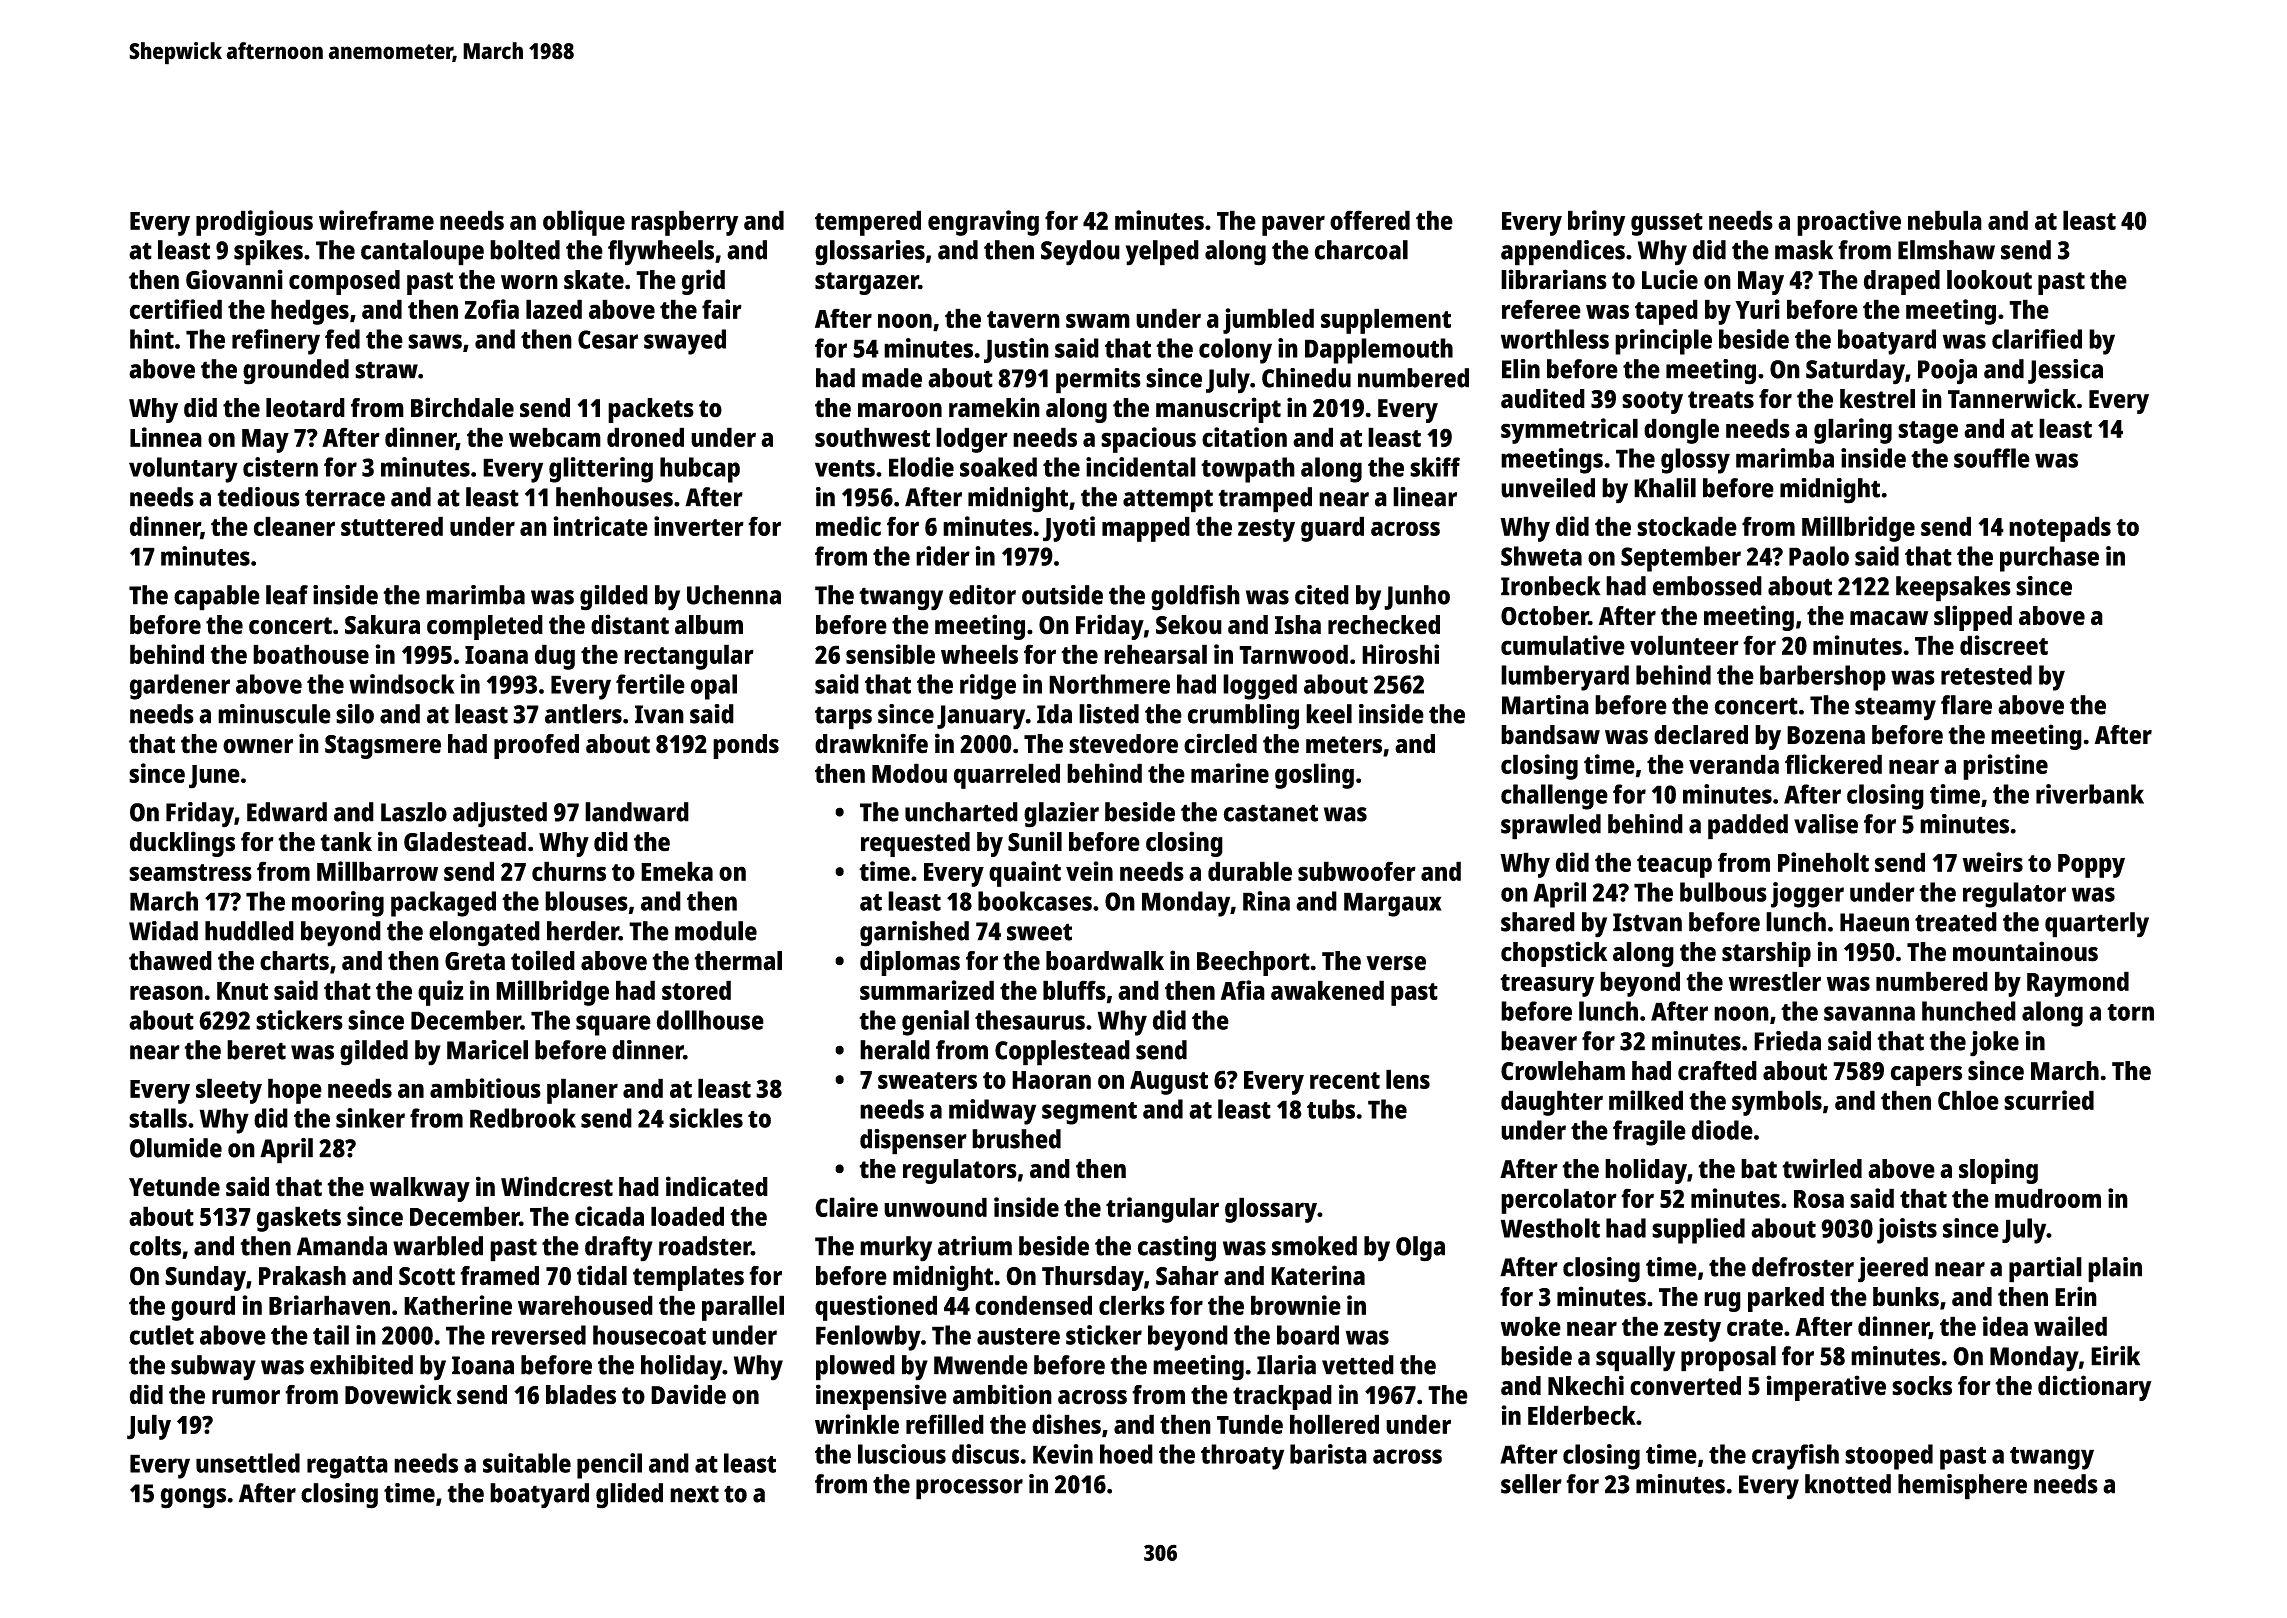 Image resolution: width=2287 pixels, height=1618 pixels. What do you see at coordinates (2012, 398) in the image?
I see `Tannerwick` at bounding box center [2012, 398].
